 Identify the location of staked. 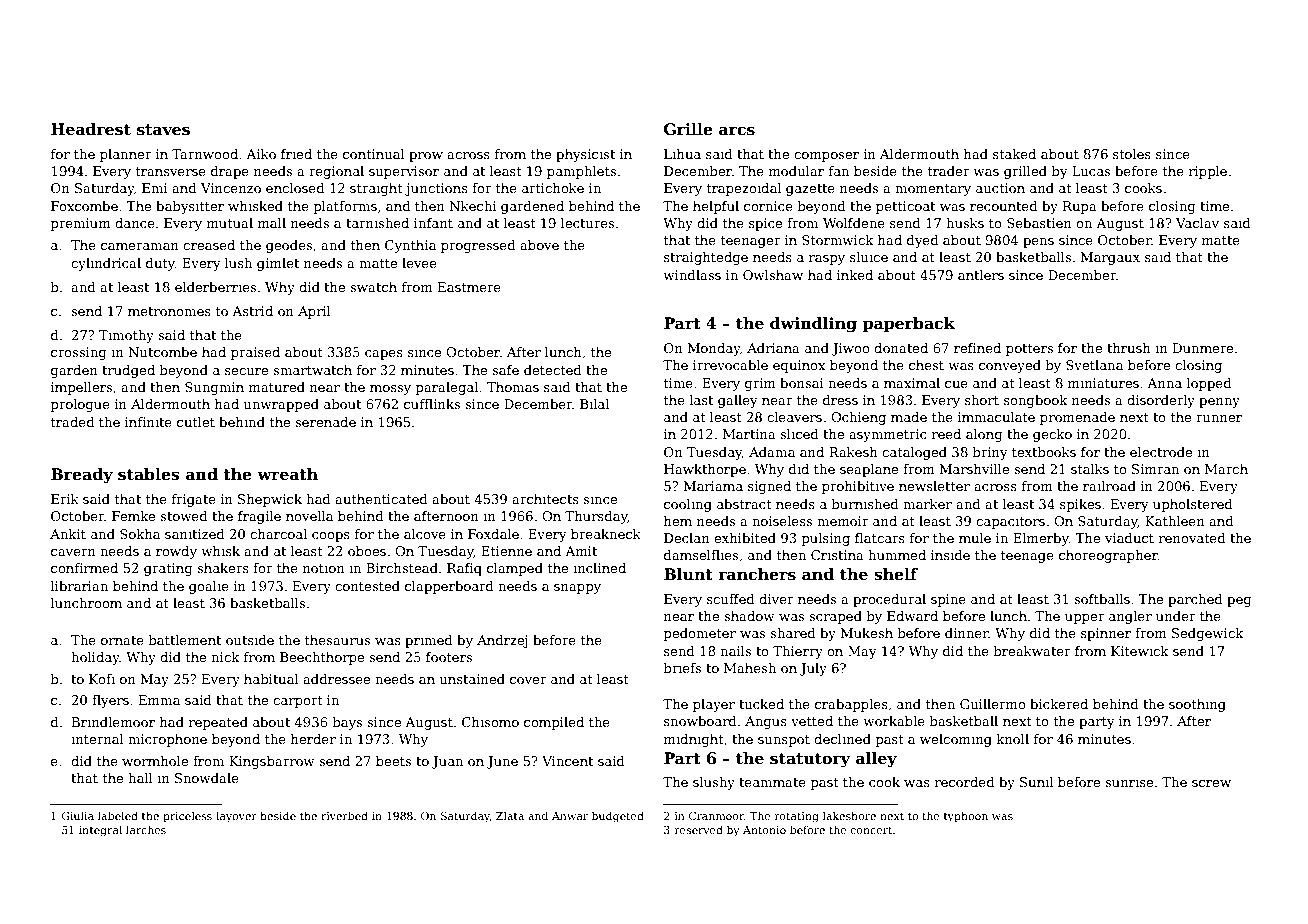
(1014, 154).
